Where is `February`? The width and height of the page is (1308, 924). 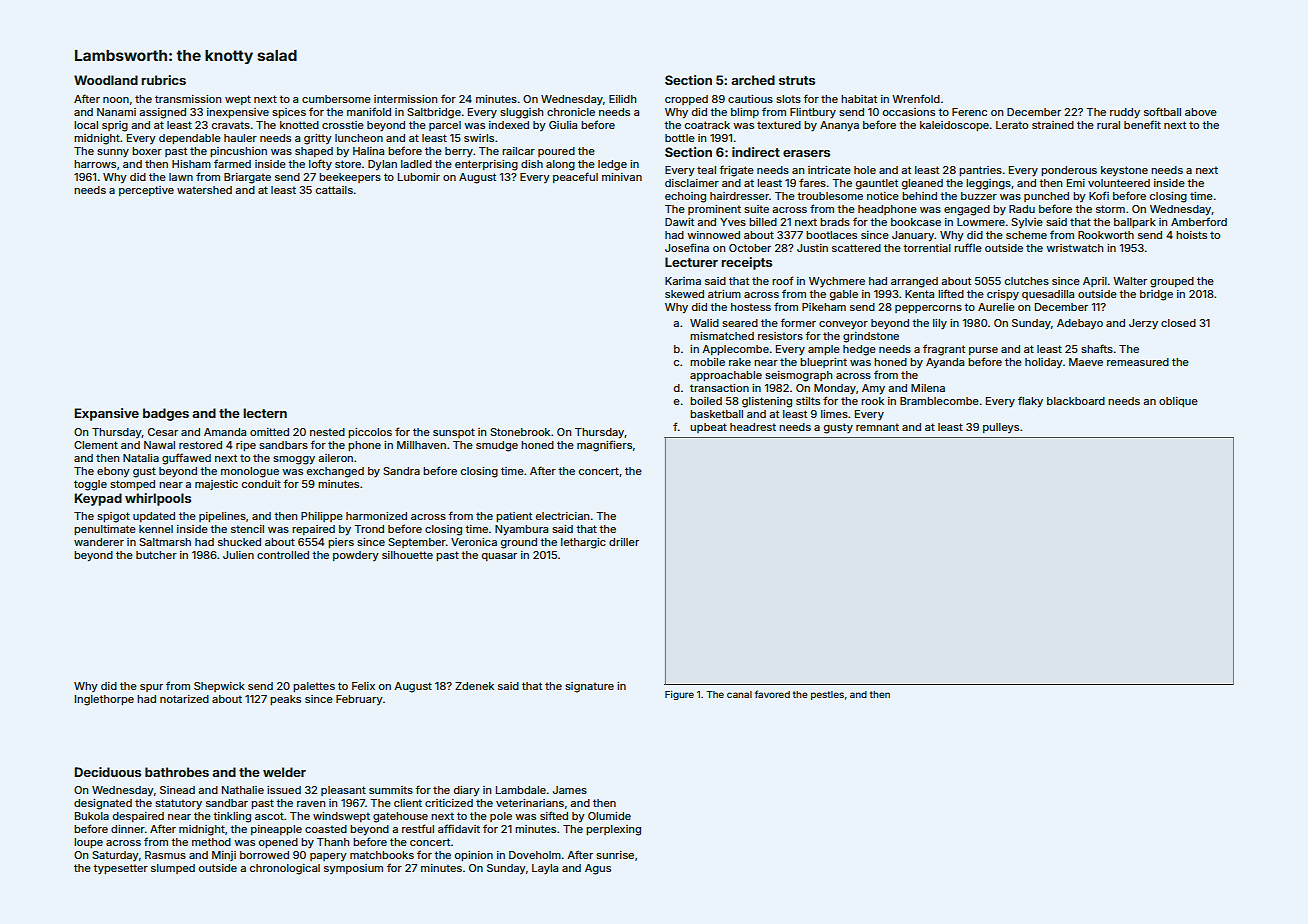
February is located at coordinates (359, 700).
